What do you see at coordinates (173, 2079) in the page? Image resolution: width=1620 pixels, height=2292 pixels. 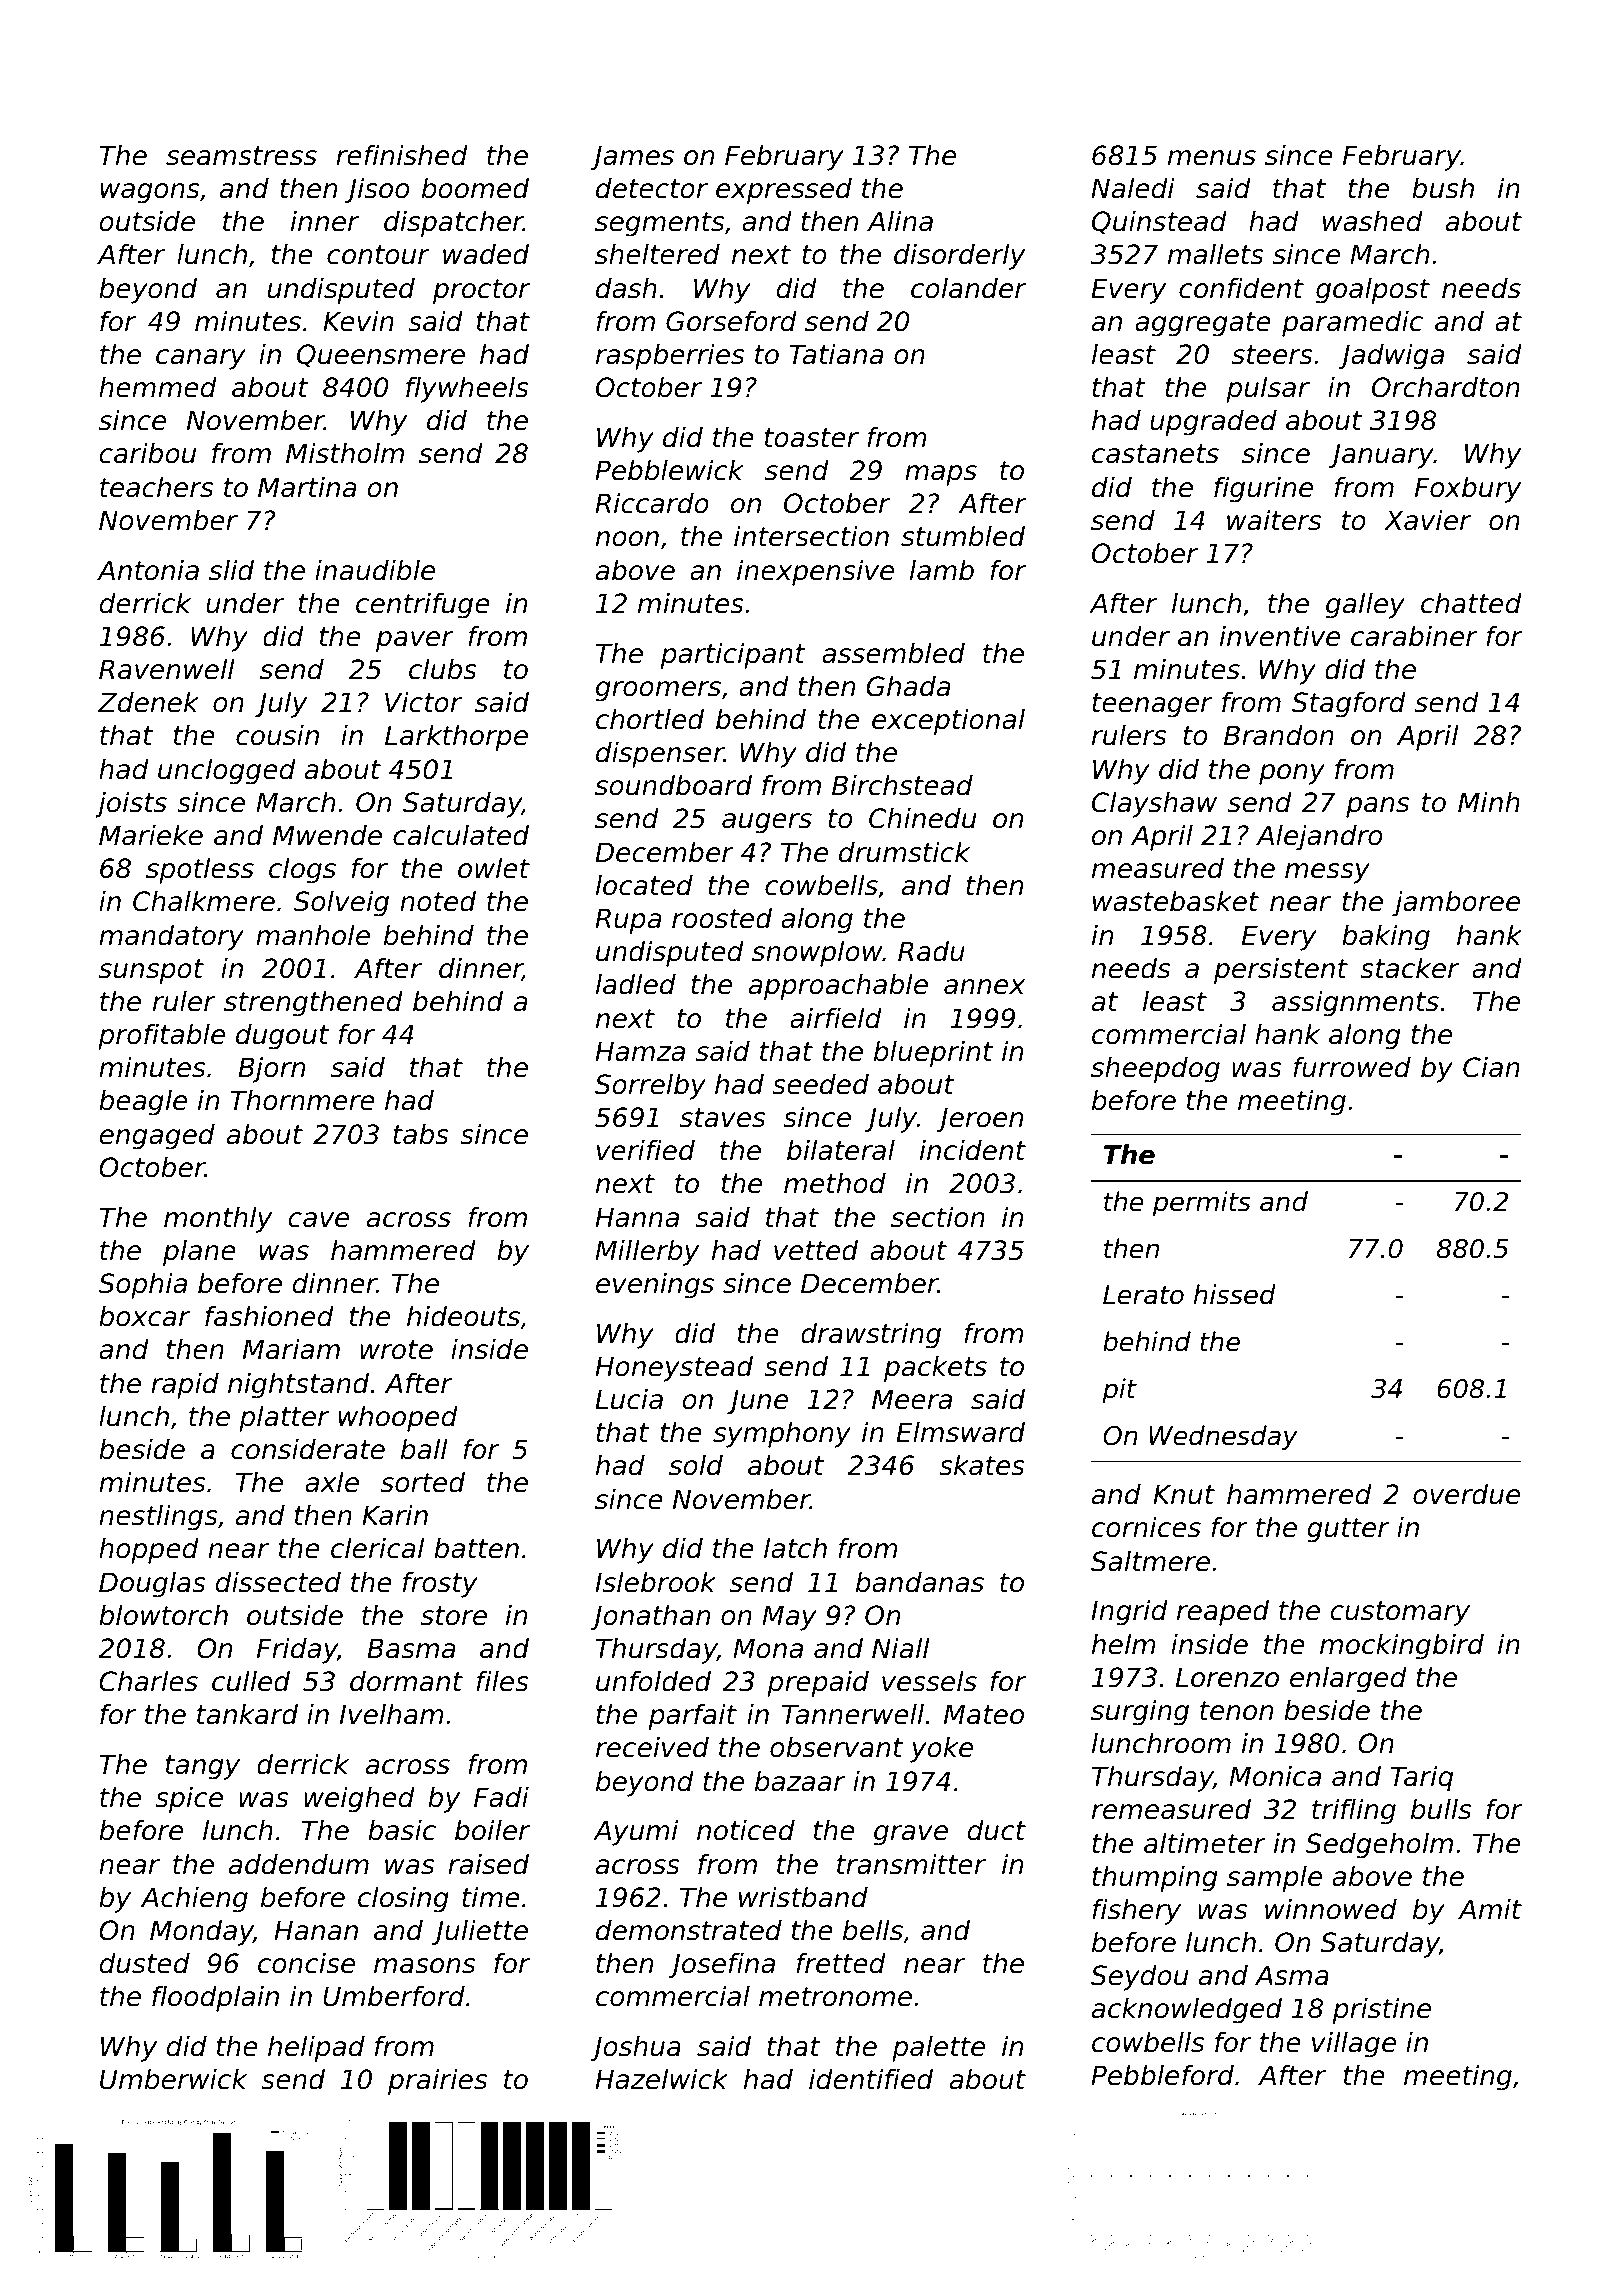 I see `Umberwick` at bounding box center [173, 2079].
